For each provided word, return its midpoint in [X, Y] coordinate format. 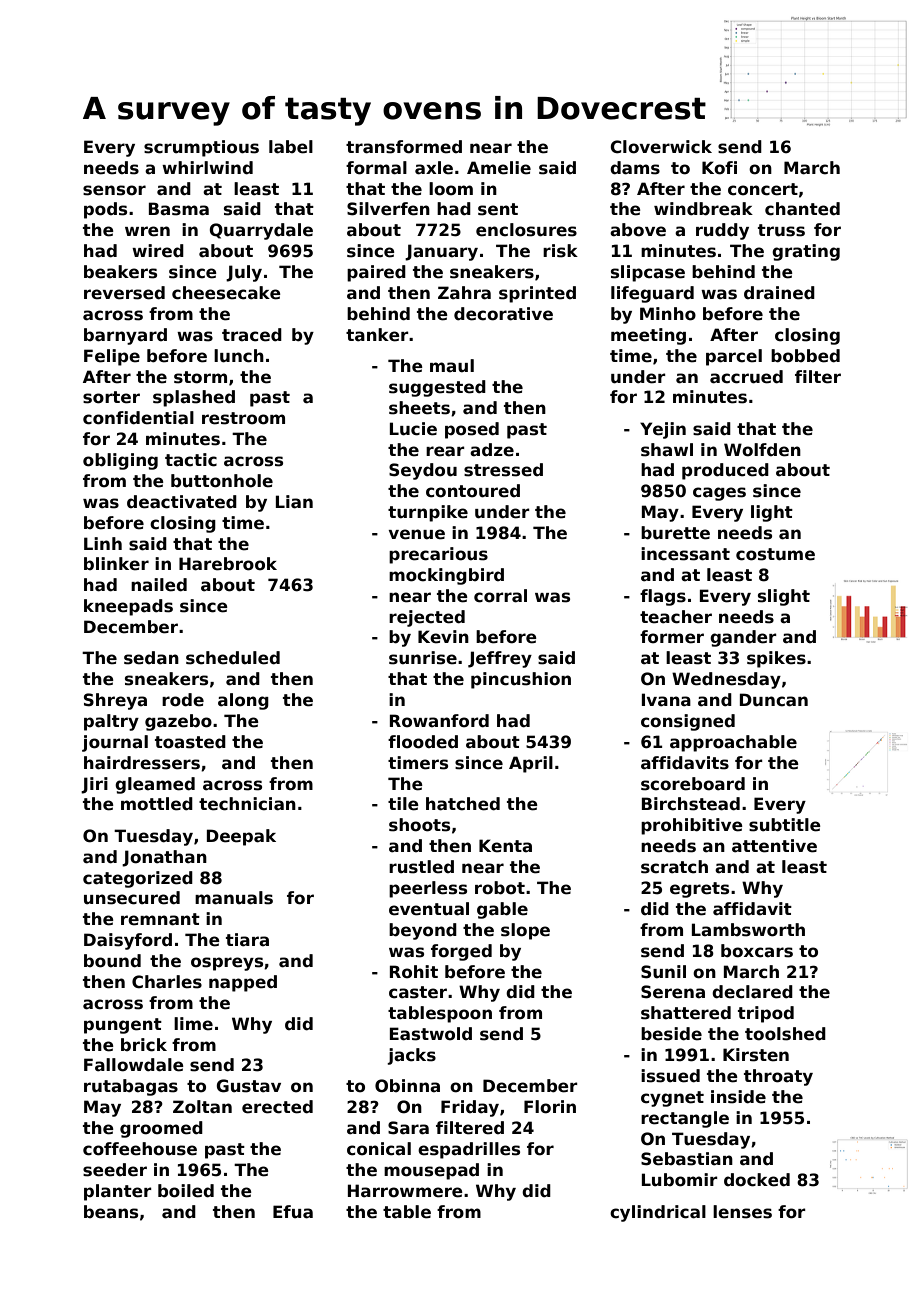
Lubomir [680, 1180]
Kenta [505, 846]
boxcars [757, 951]
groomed [161, 1129]
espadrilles [469, 1150]
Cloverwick [661, 147]
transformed [404, 147]
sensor [114, 190]
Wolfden [762, 450]
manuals [234, 898]
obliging [120, 461]
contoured [473, 491]
